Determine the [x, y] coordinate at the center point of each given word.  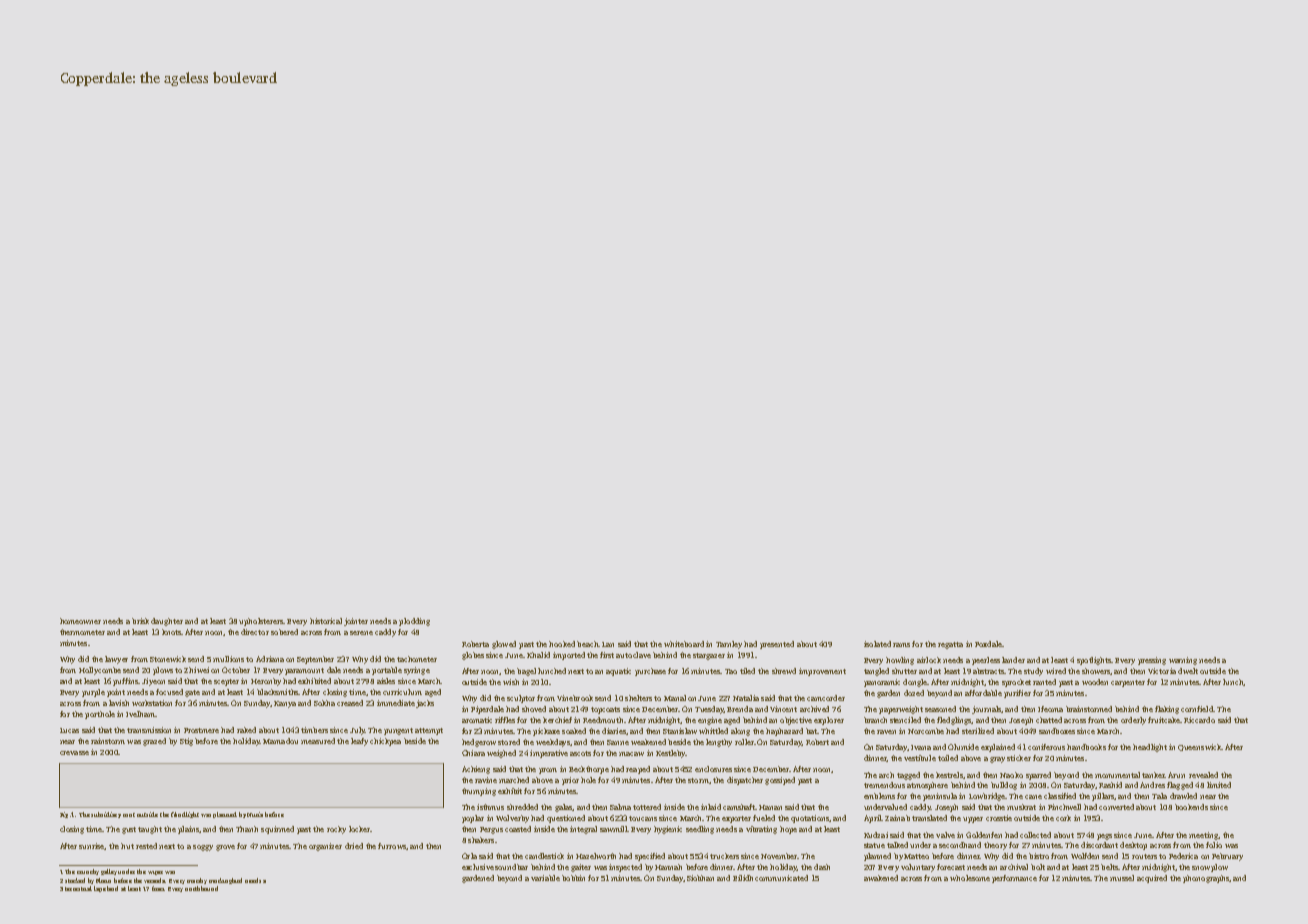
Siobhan [700, 878]
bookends [1191, 807]
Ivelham [140, 714]
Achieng [476, 770]
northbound [201, 888]
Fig [64, 815]
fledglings [954, 721]
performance [1014, 879]
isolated [877, 644]
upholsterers [261, 622]
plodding [414, 622]
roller [744, 742]
